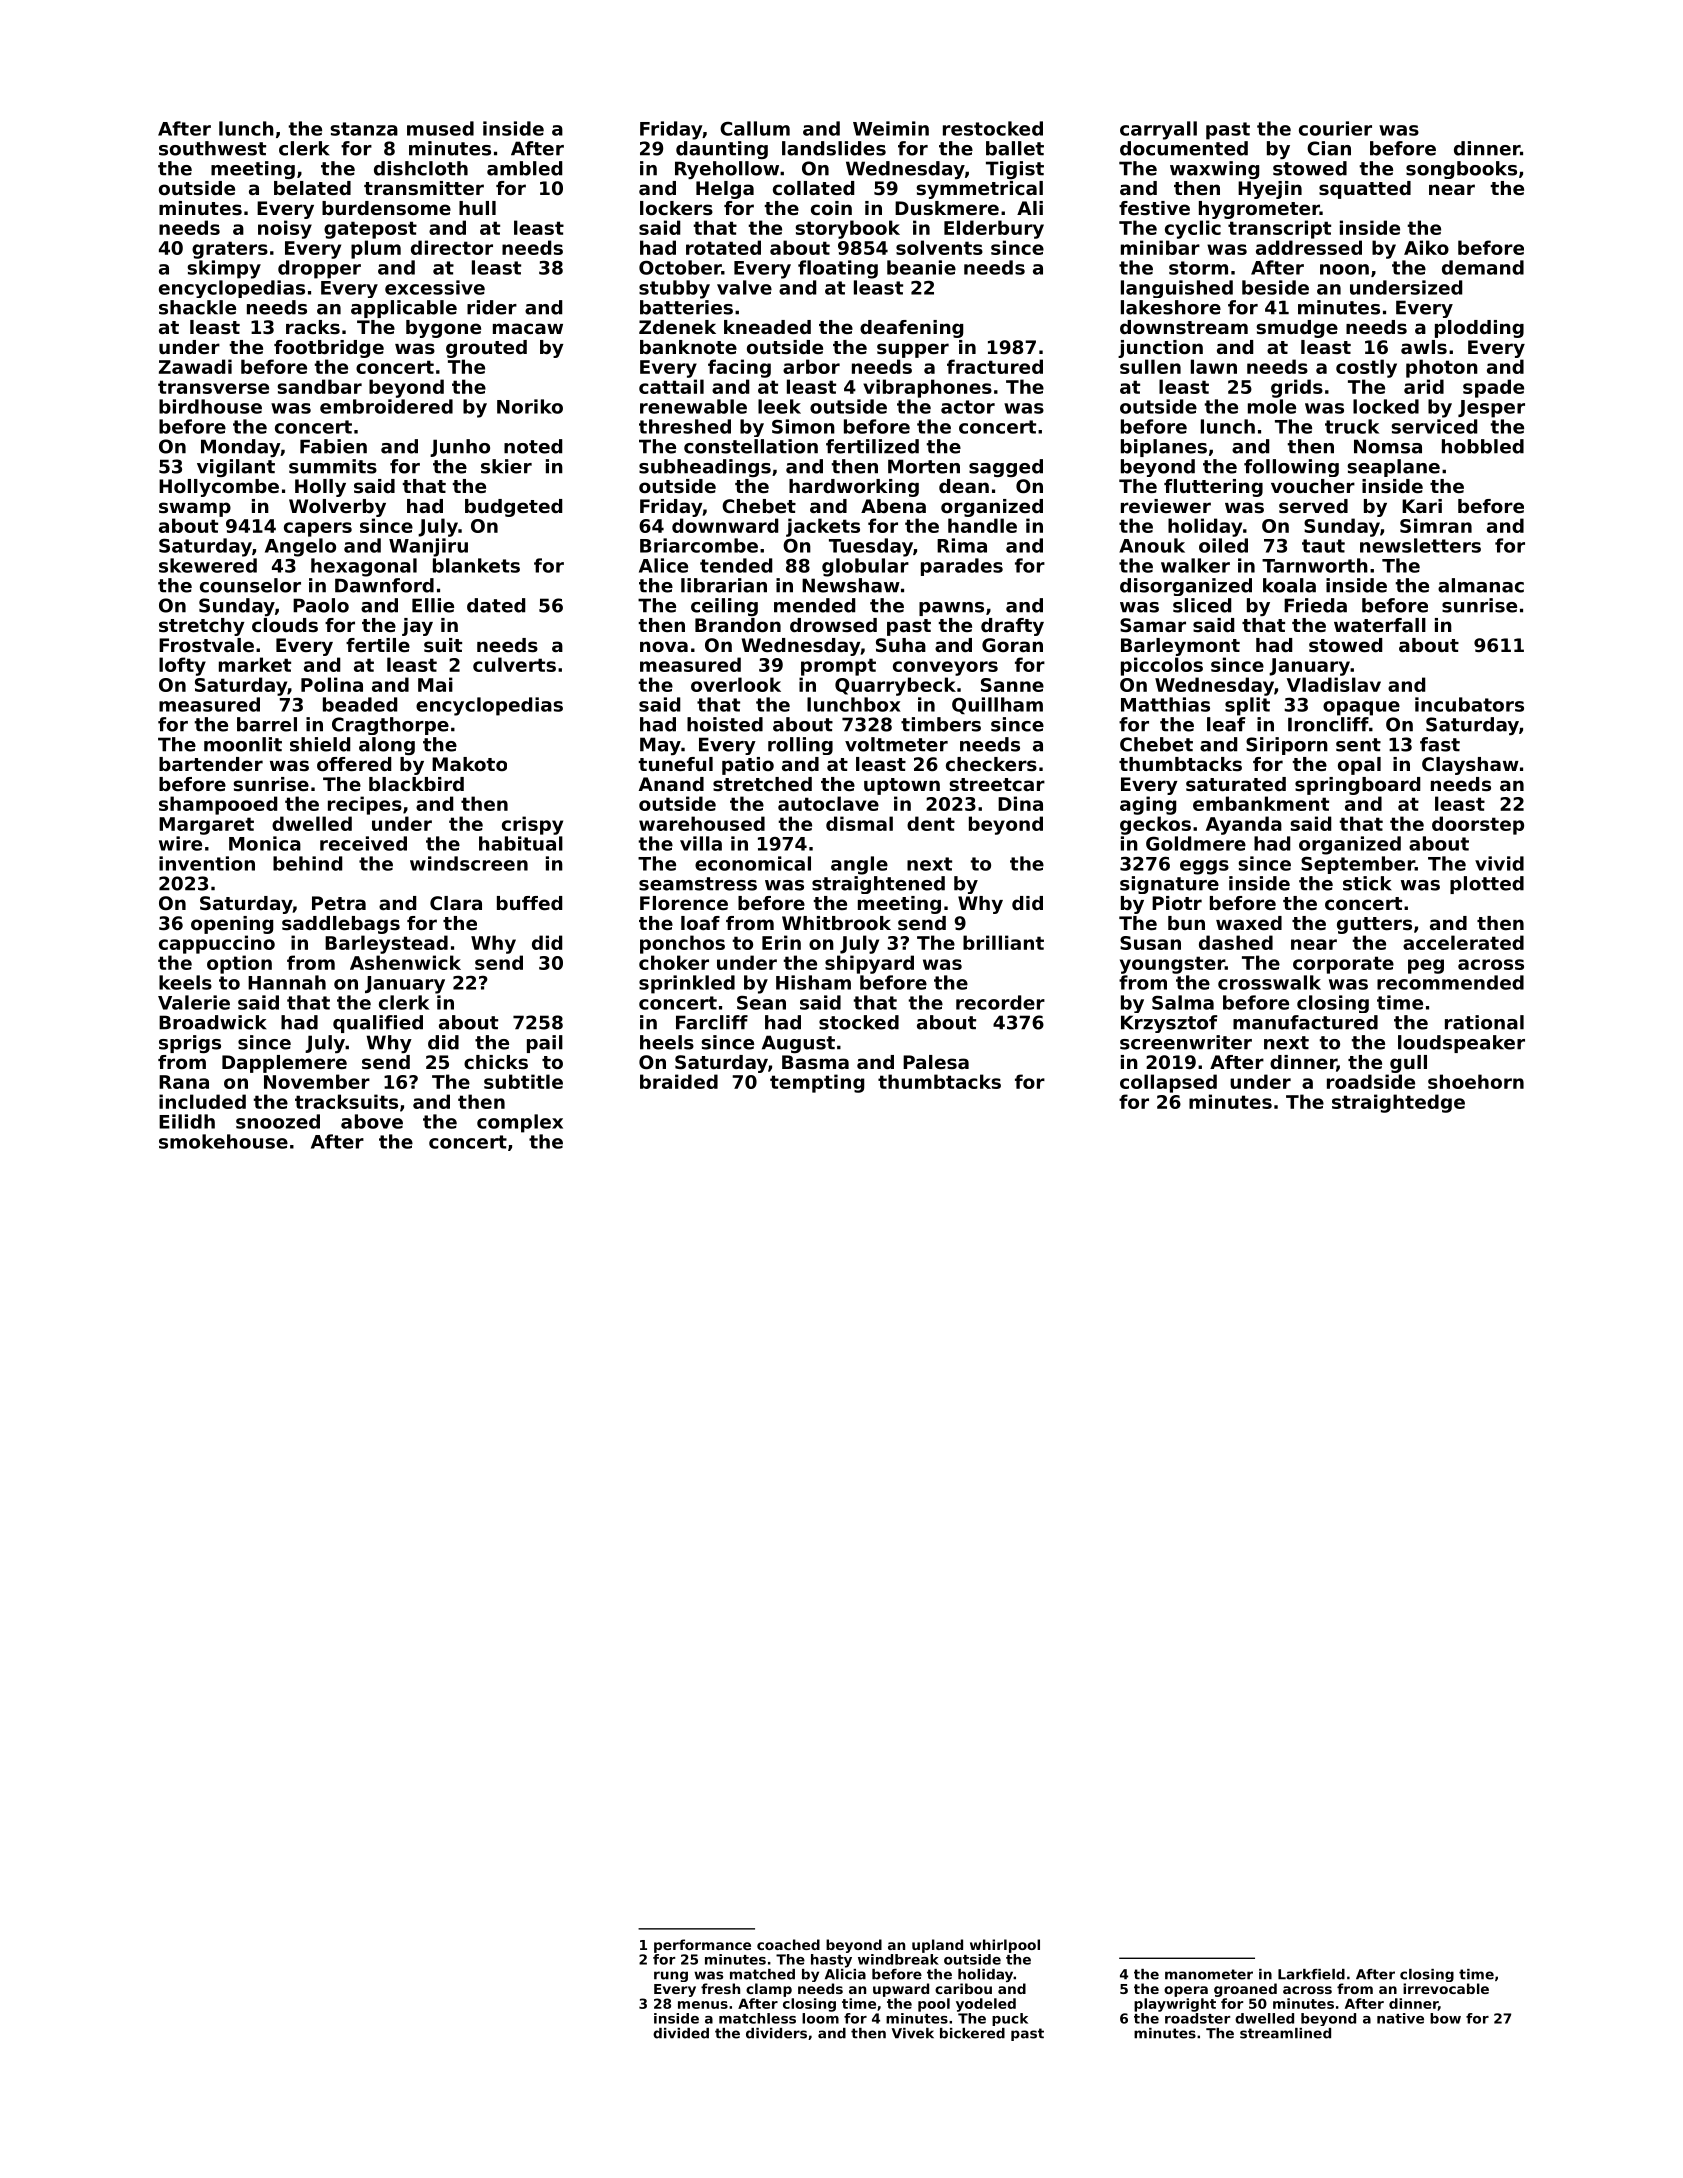 The image size is (1683, 2178). I want to click on supper, so click(913, 350).
